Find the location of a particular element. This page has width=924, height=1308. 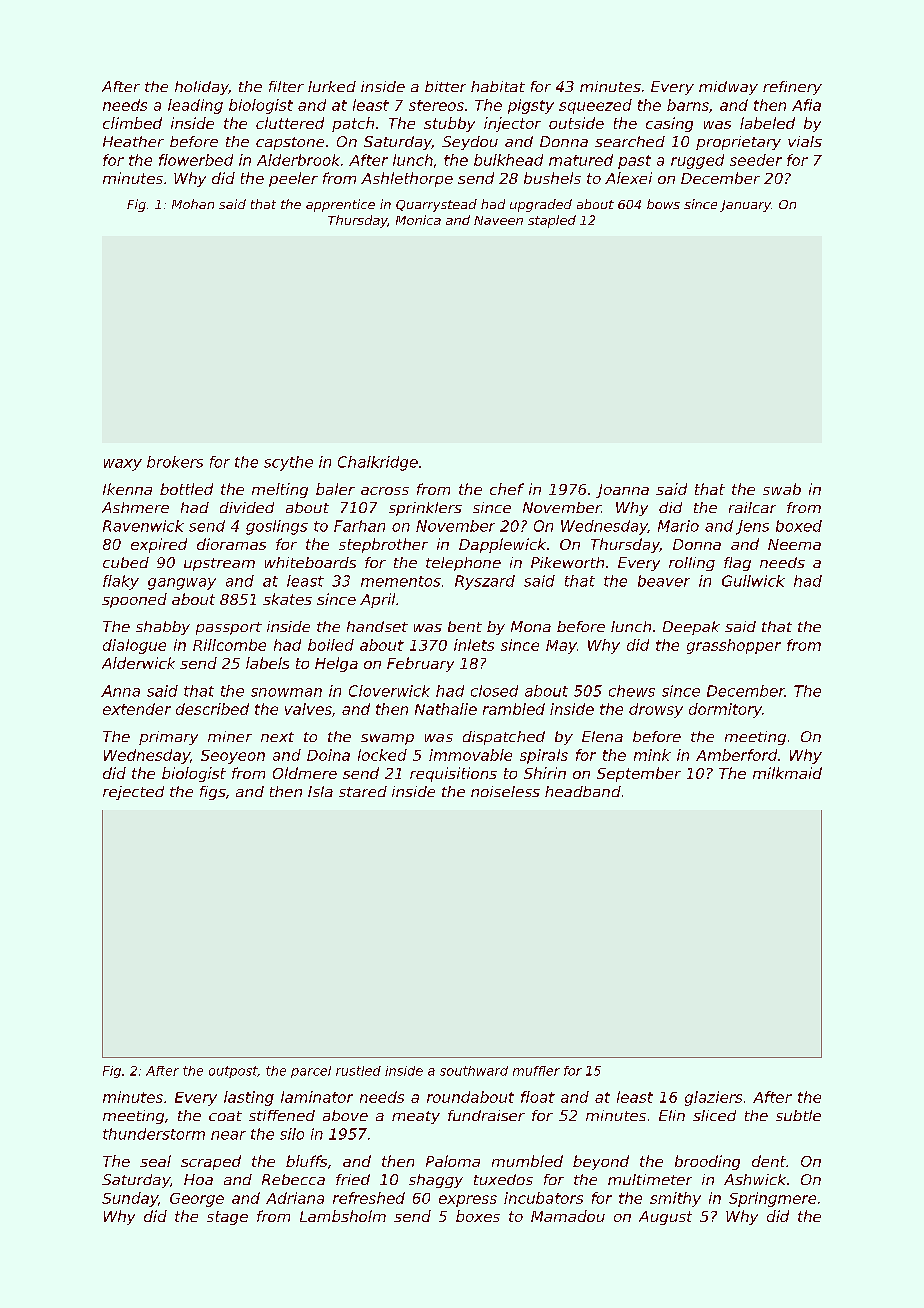

Cloverwick is located at coordinates (389, 691).
